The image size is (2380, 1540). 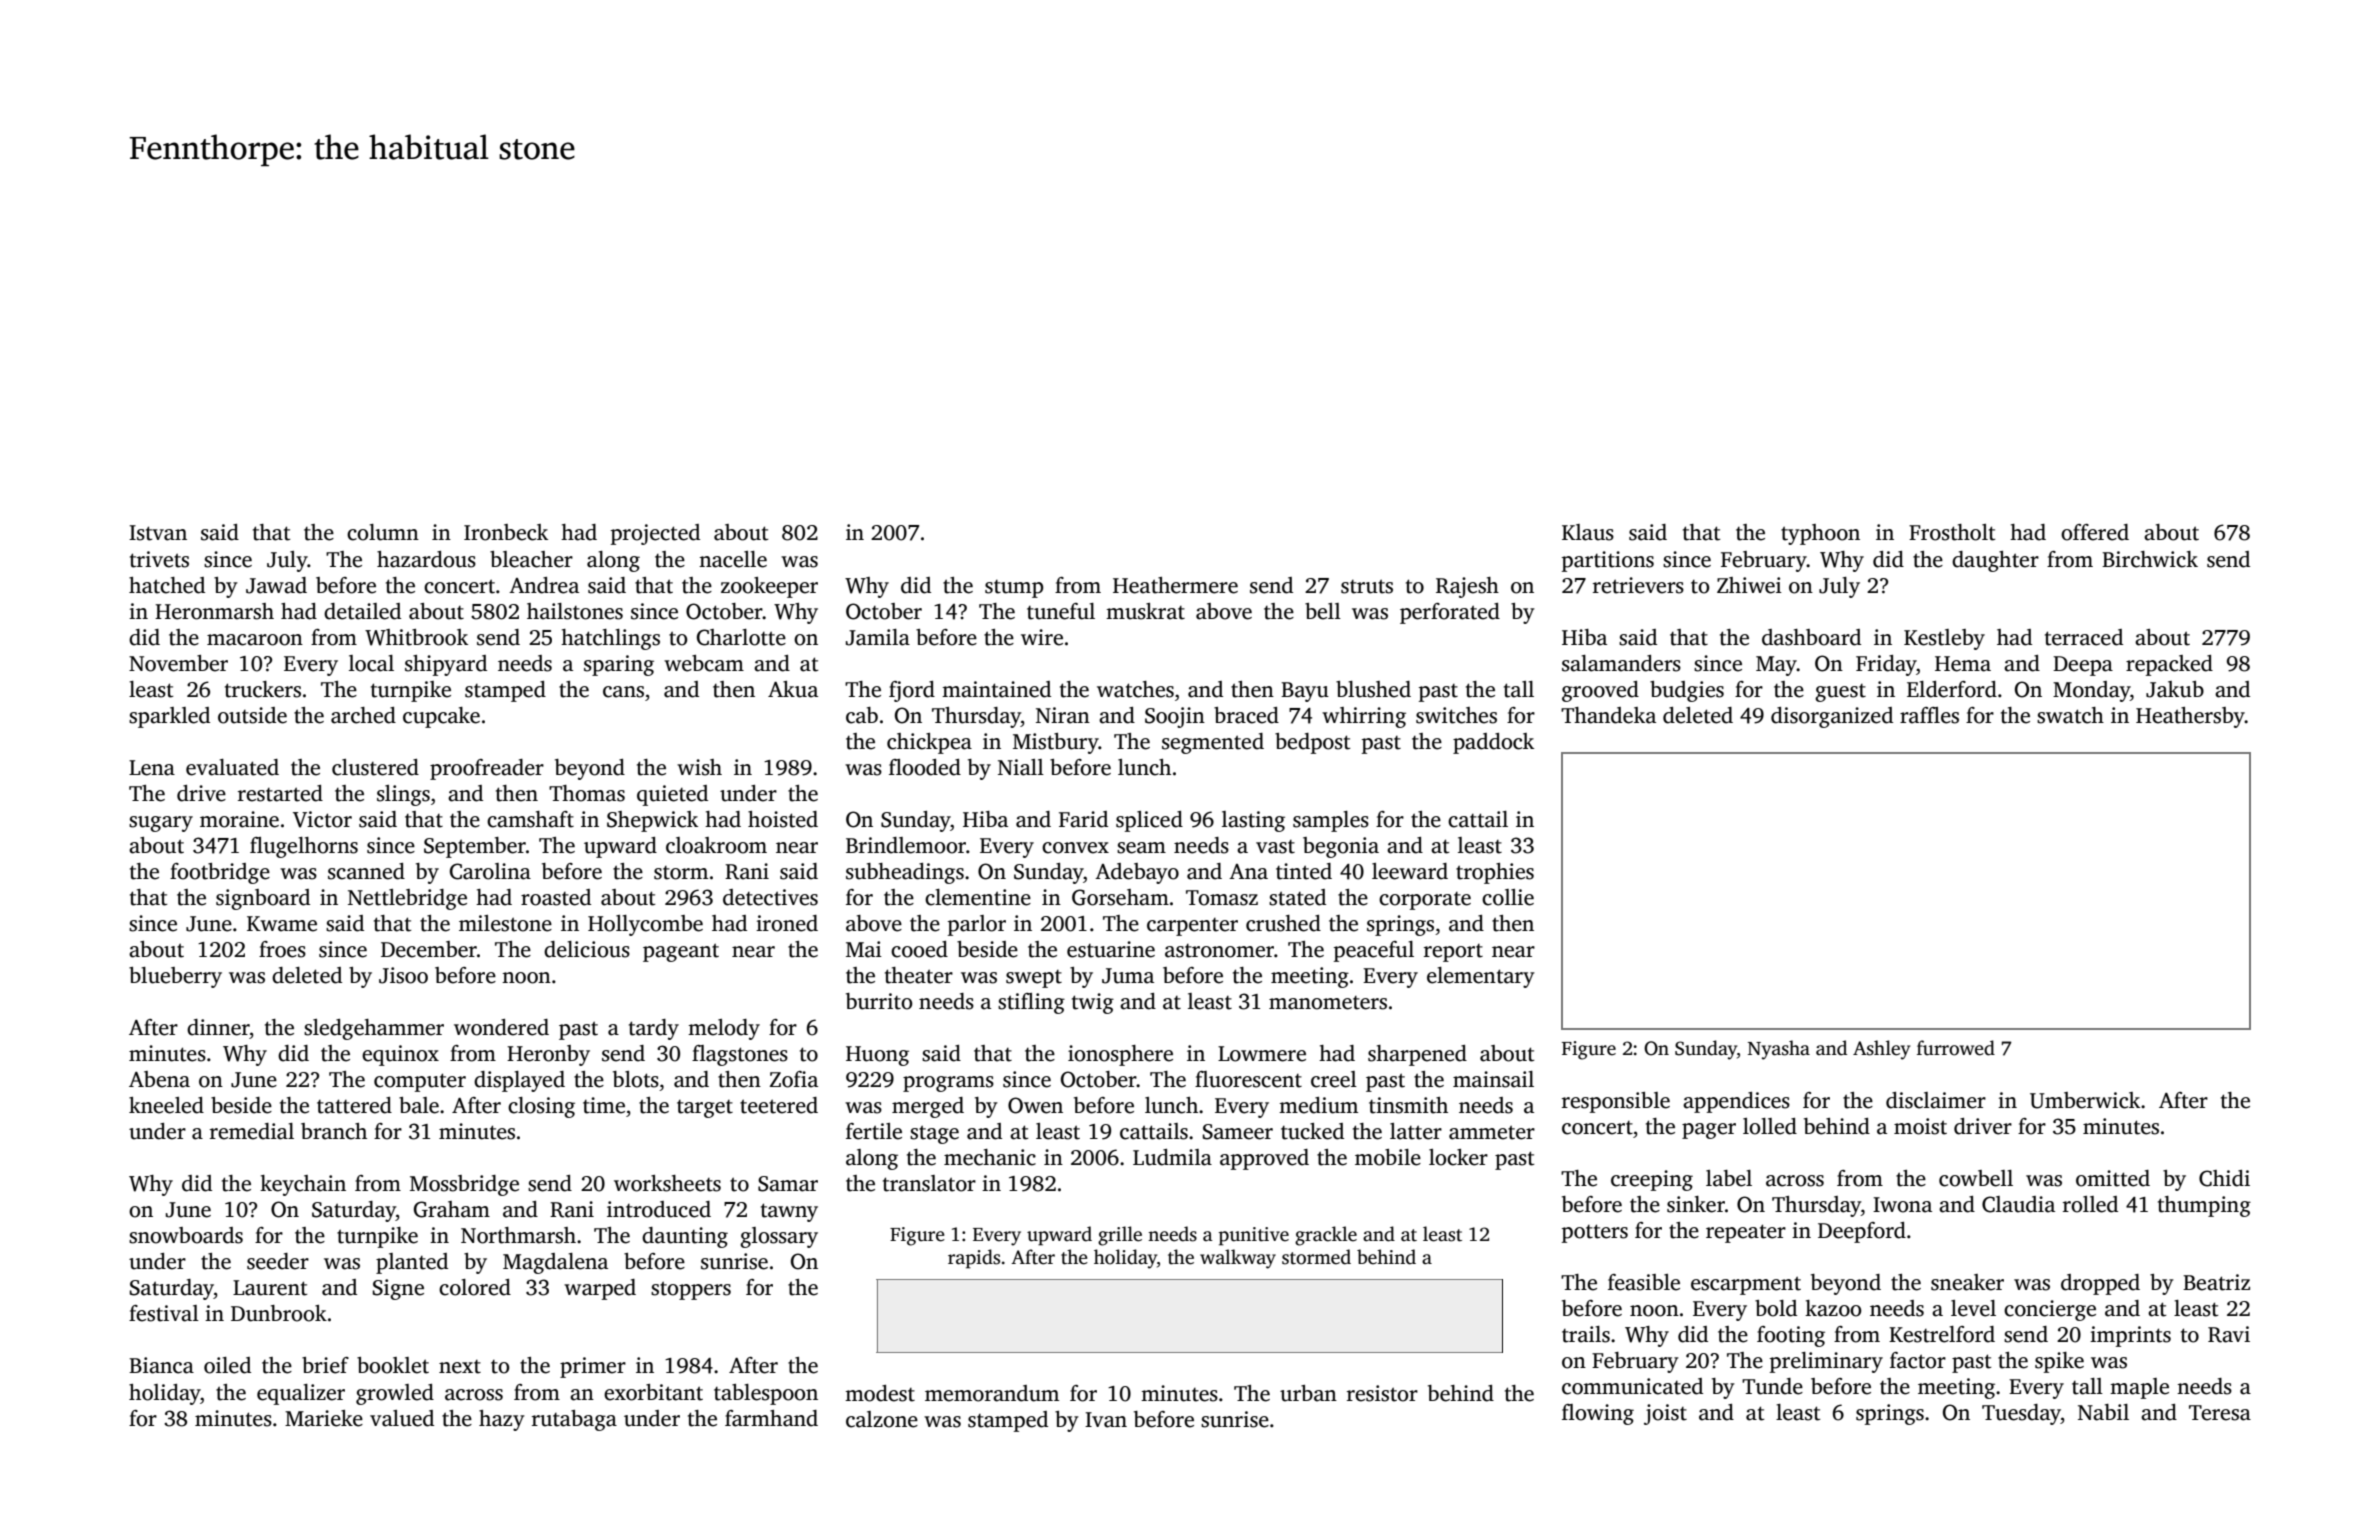 I want to click on Istvan, so click(x=158, y=533).
